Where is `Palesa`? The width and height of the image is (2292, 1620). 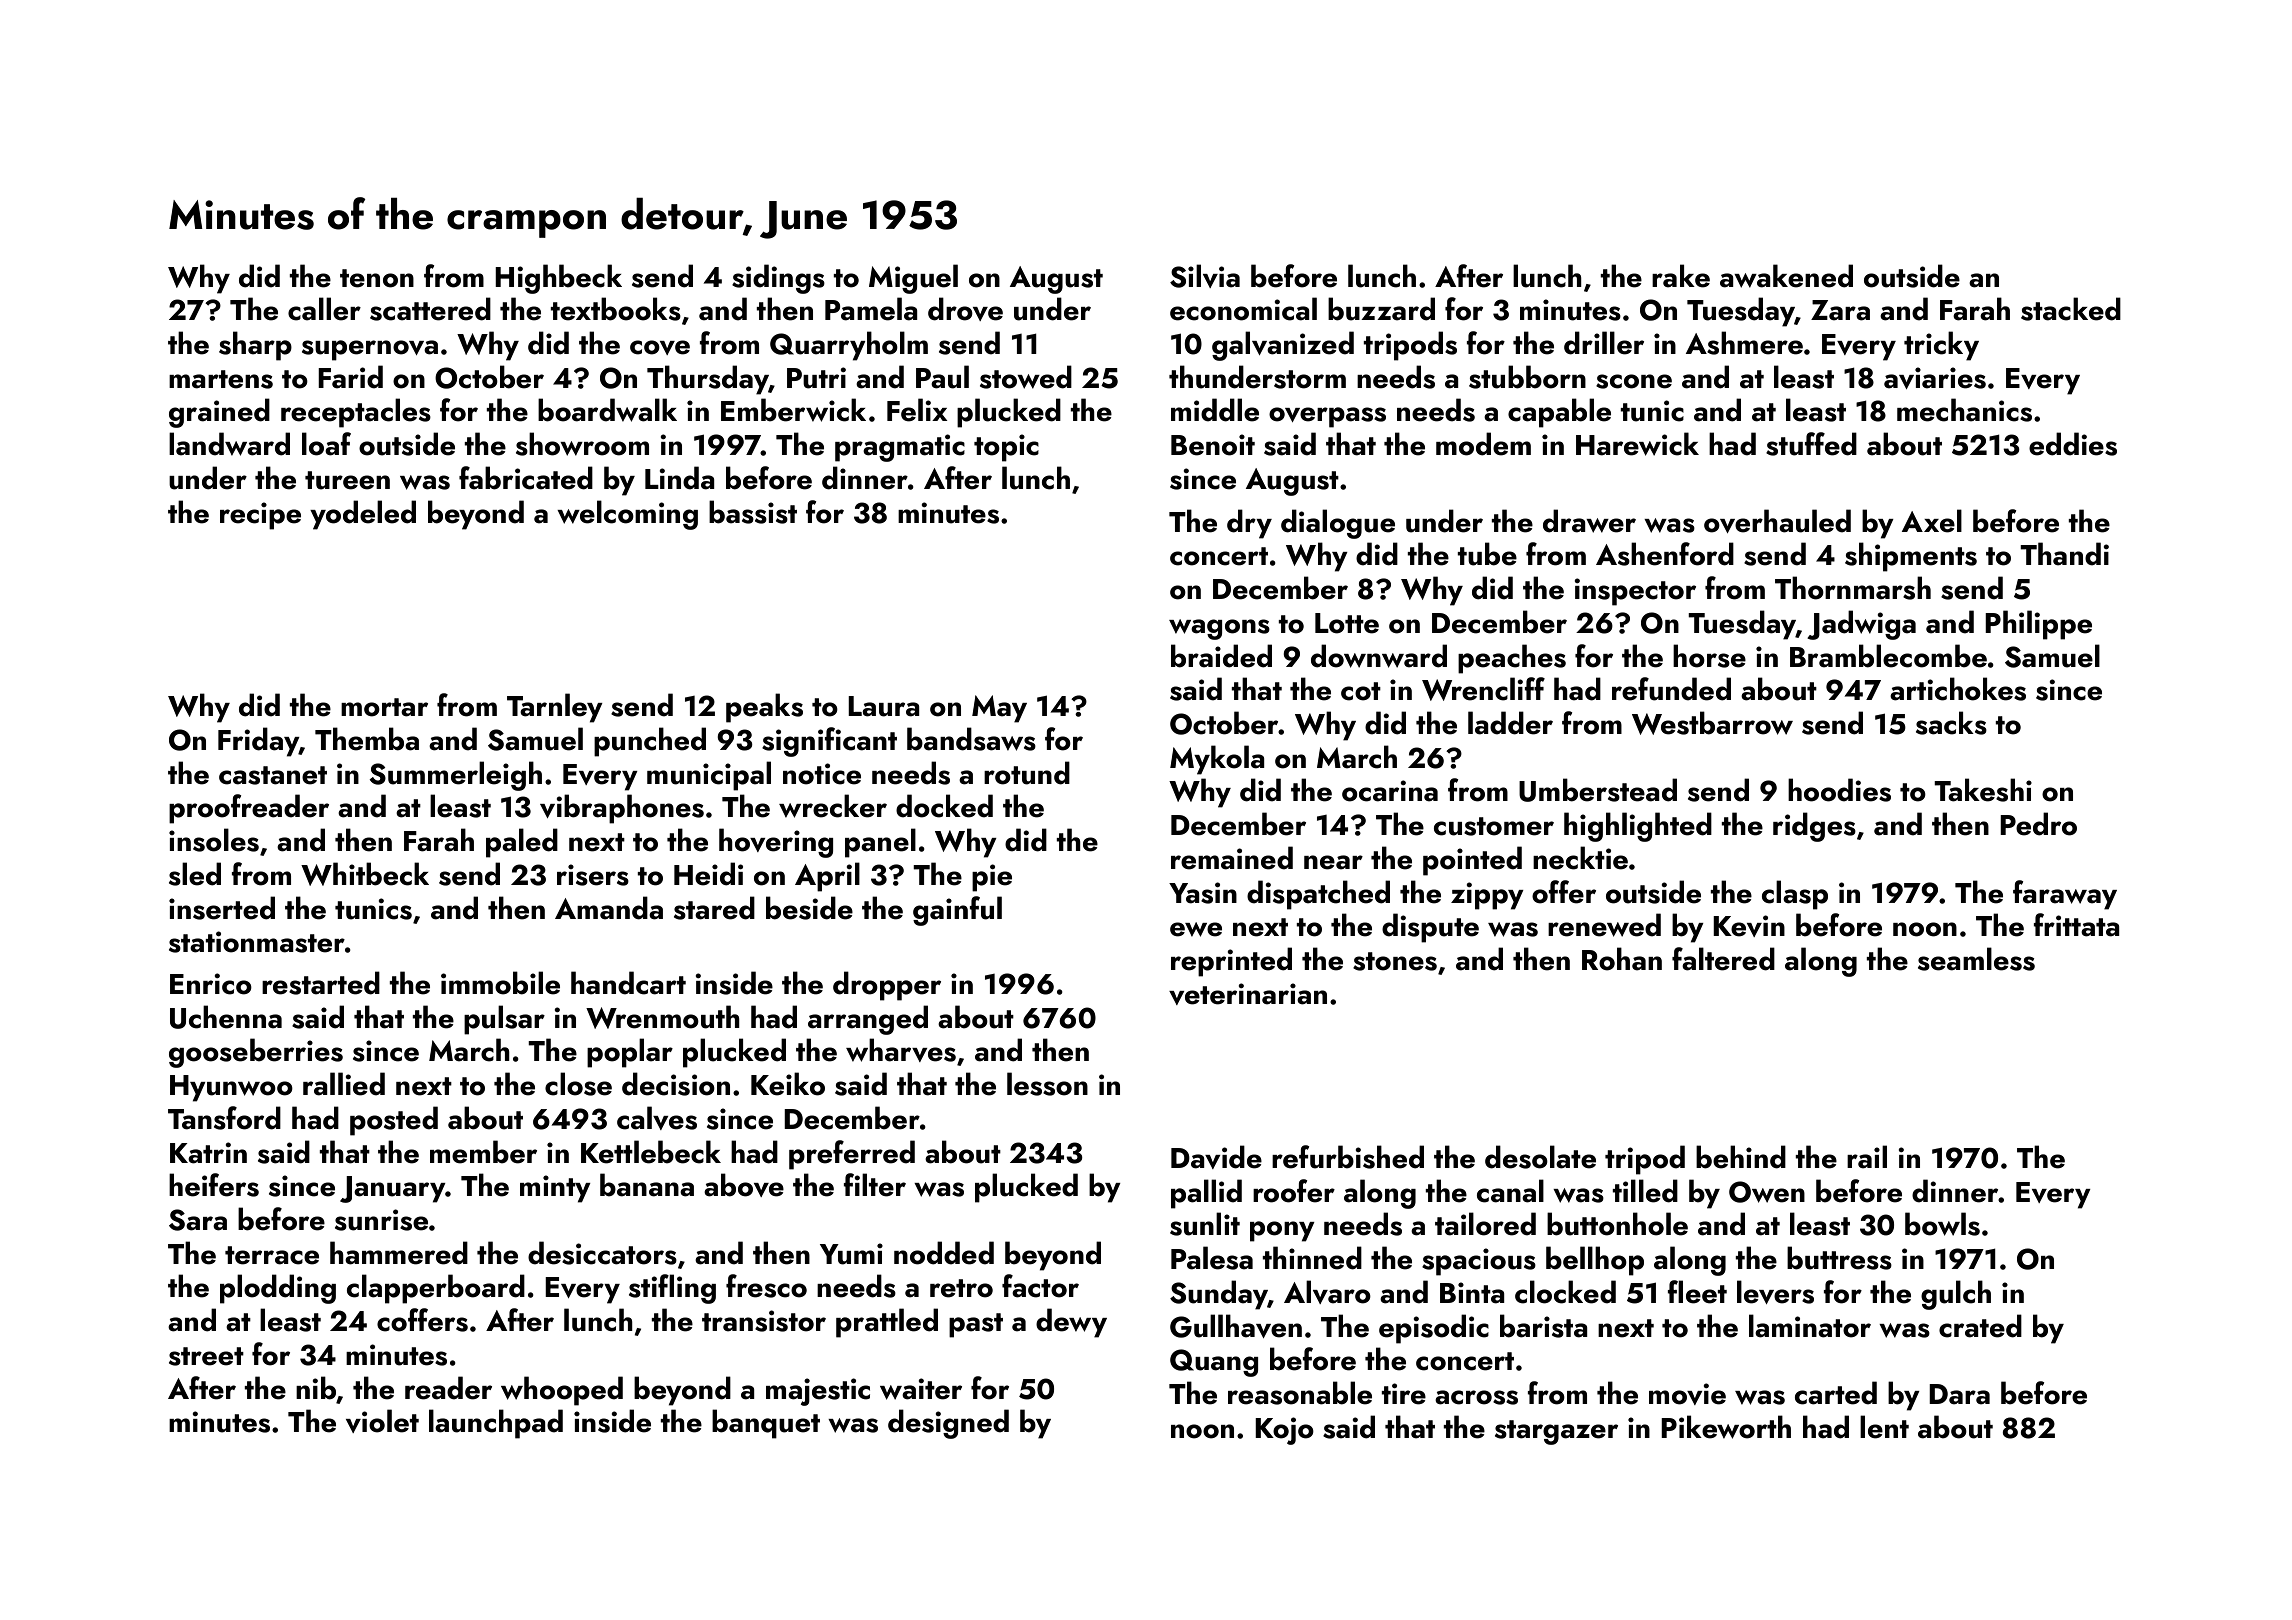
Palesa is located at coordinates (1212, 1258).
